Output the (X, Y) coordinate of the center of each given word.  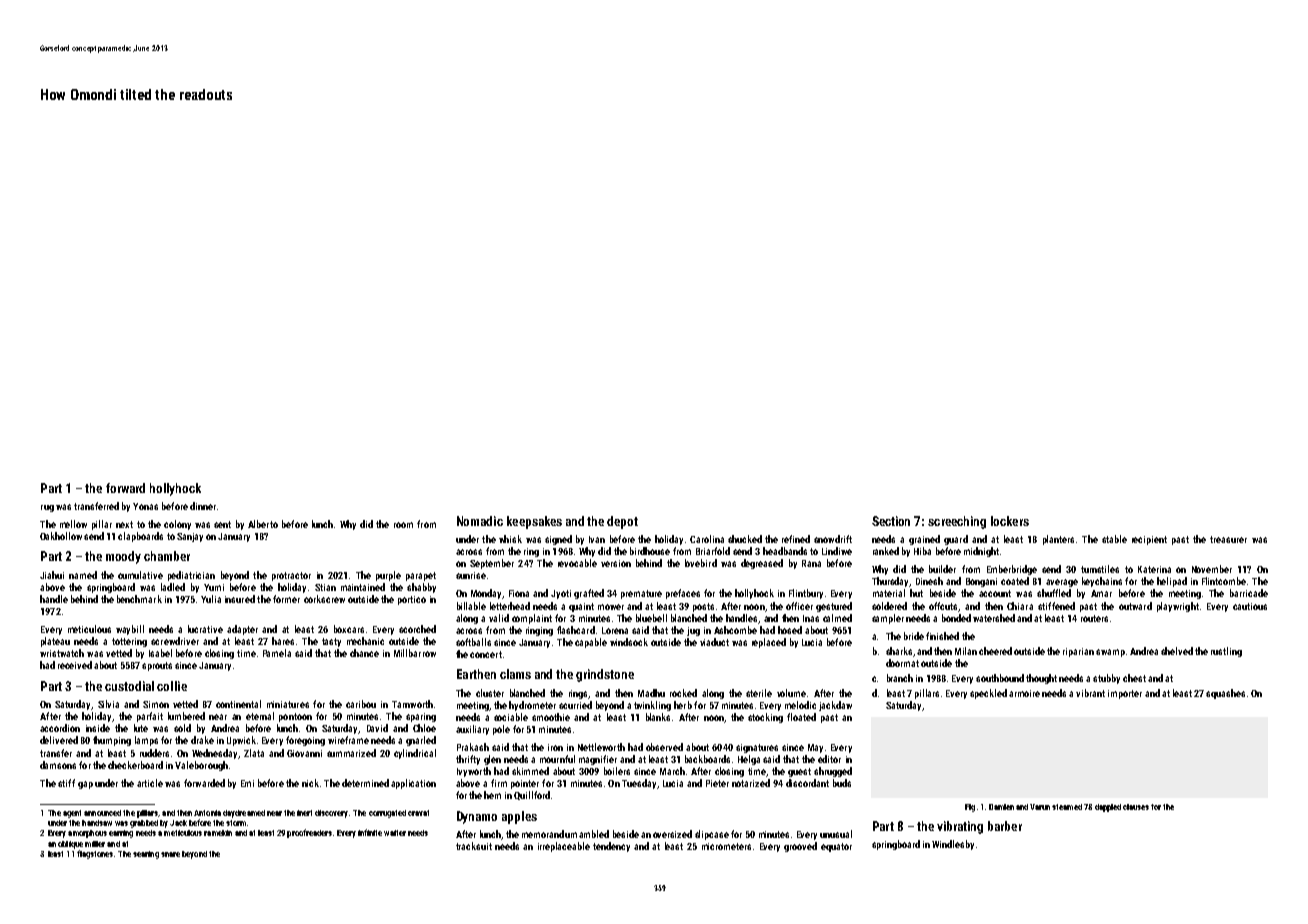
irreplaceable (564, 847)
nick (310, 783)
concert (486, 654)
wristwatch (62, 653)
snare (170, 854)
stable (1114, 539)
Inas (811, 618)
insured (240, 599)
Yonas (145, 506)
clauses (1136, 807)
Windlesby (953, 845)
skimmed (530, 771)
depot (622, 522)
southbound (1000, 678)
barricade (1249, 593)
